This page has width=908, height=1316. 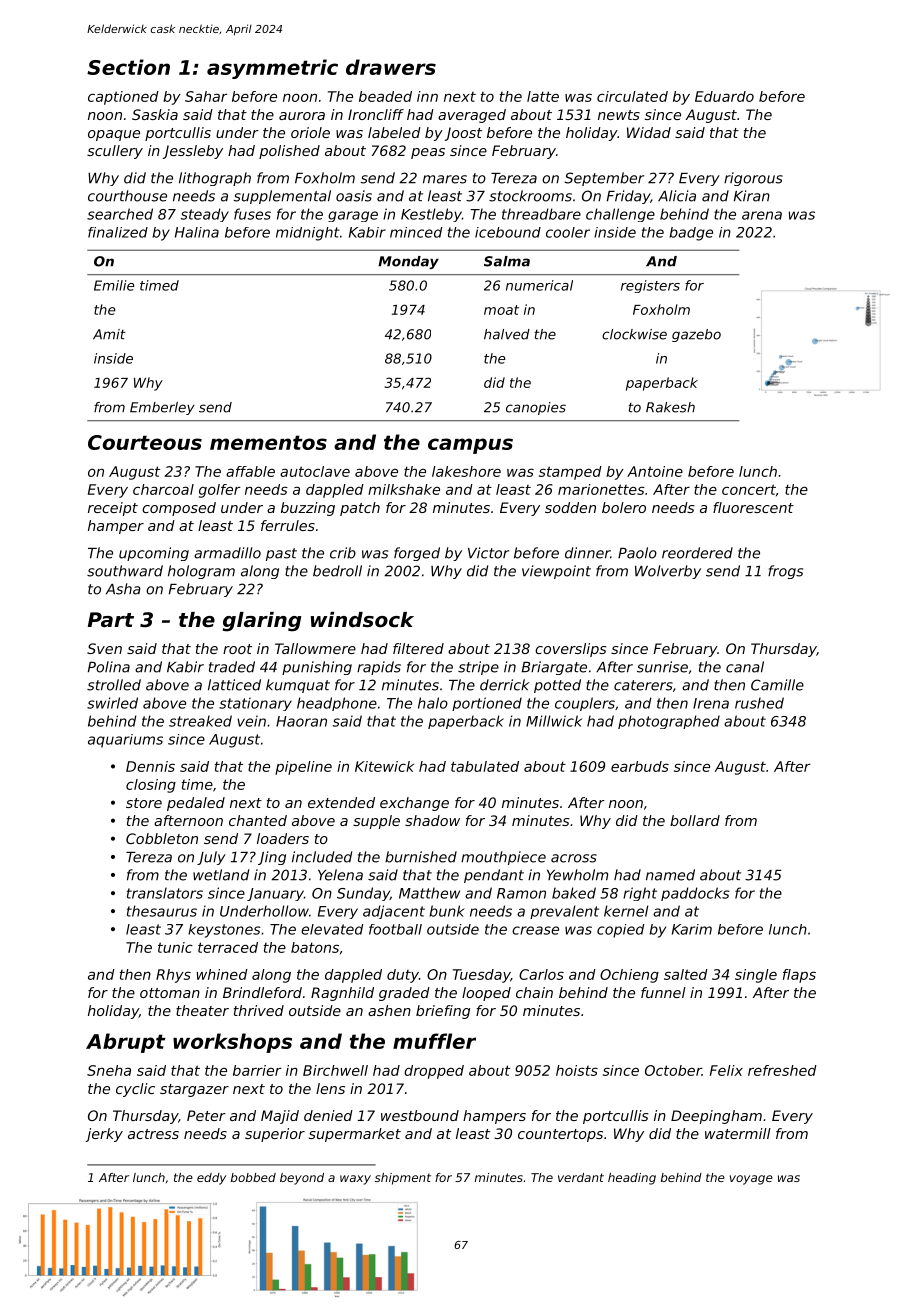 What do you see at coordinates (126, 1043) in the page?
I see `Abrupt` at bounding box center [126, 1043].
